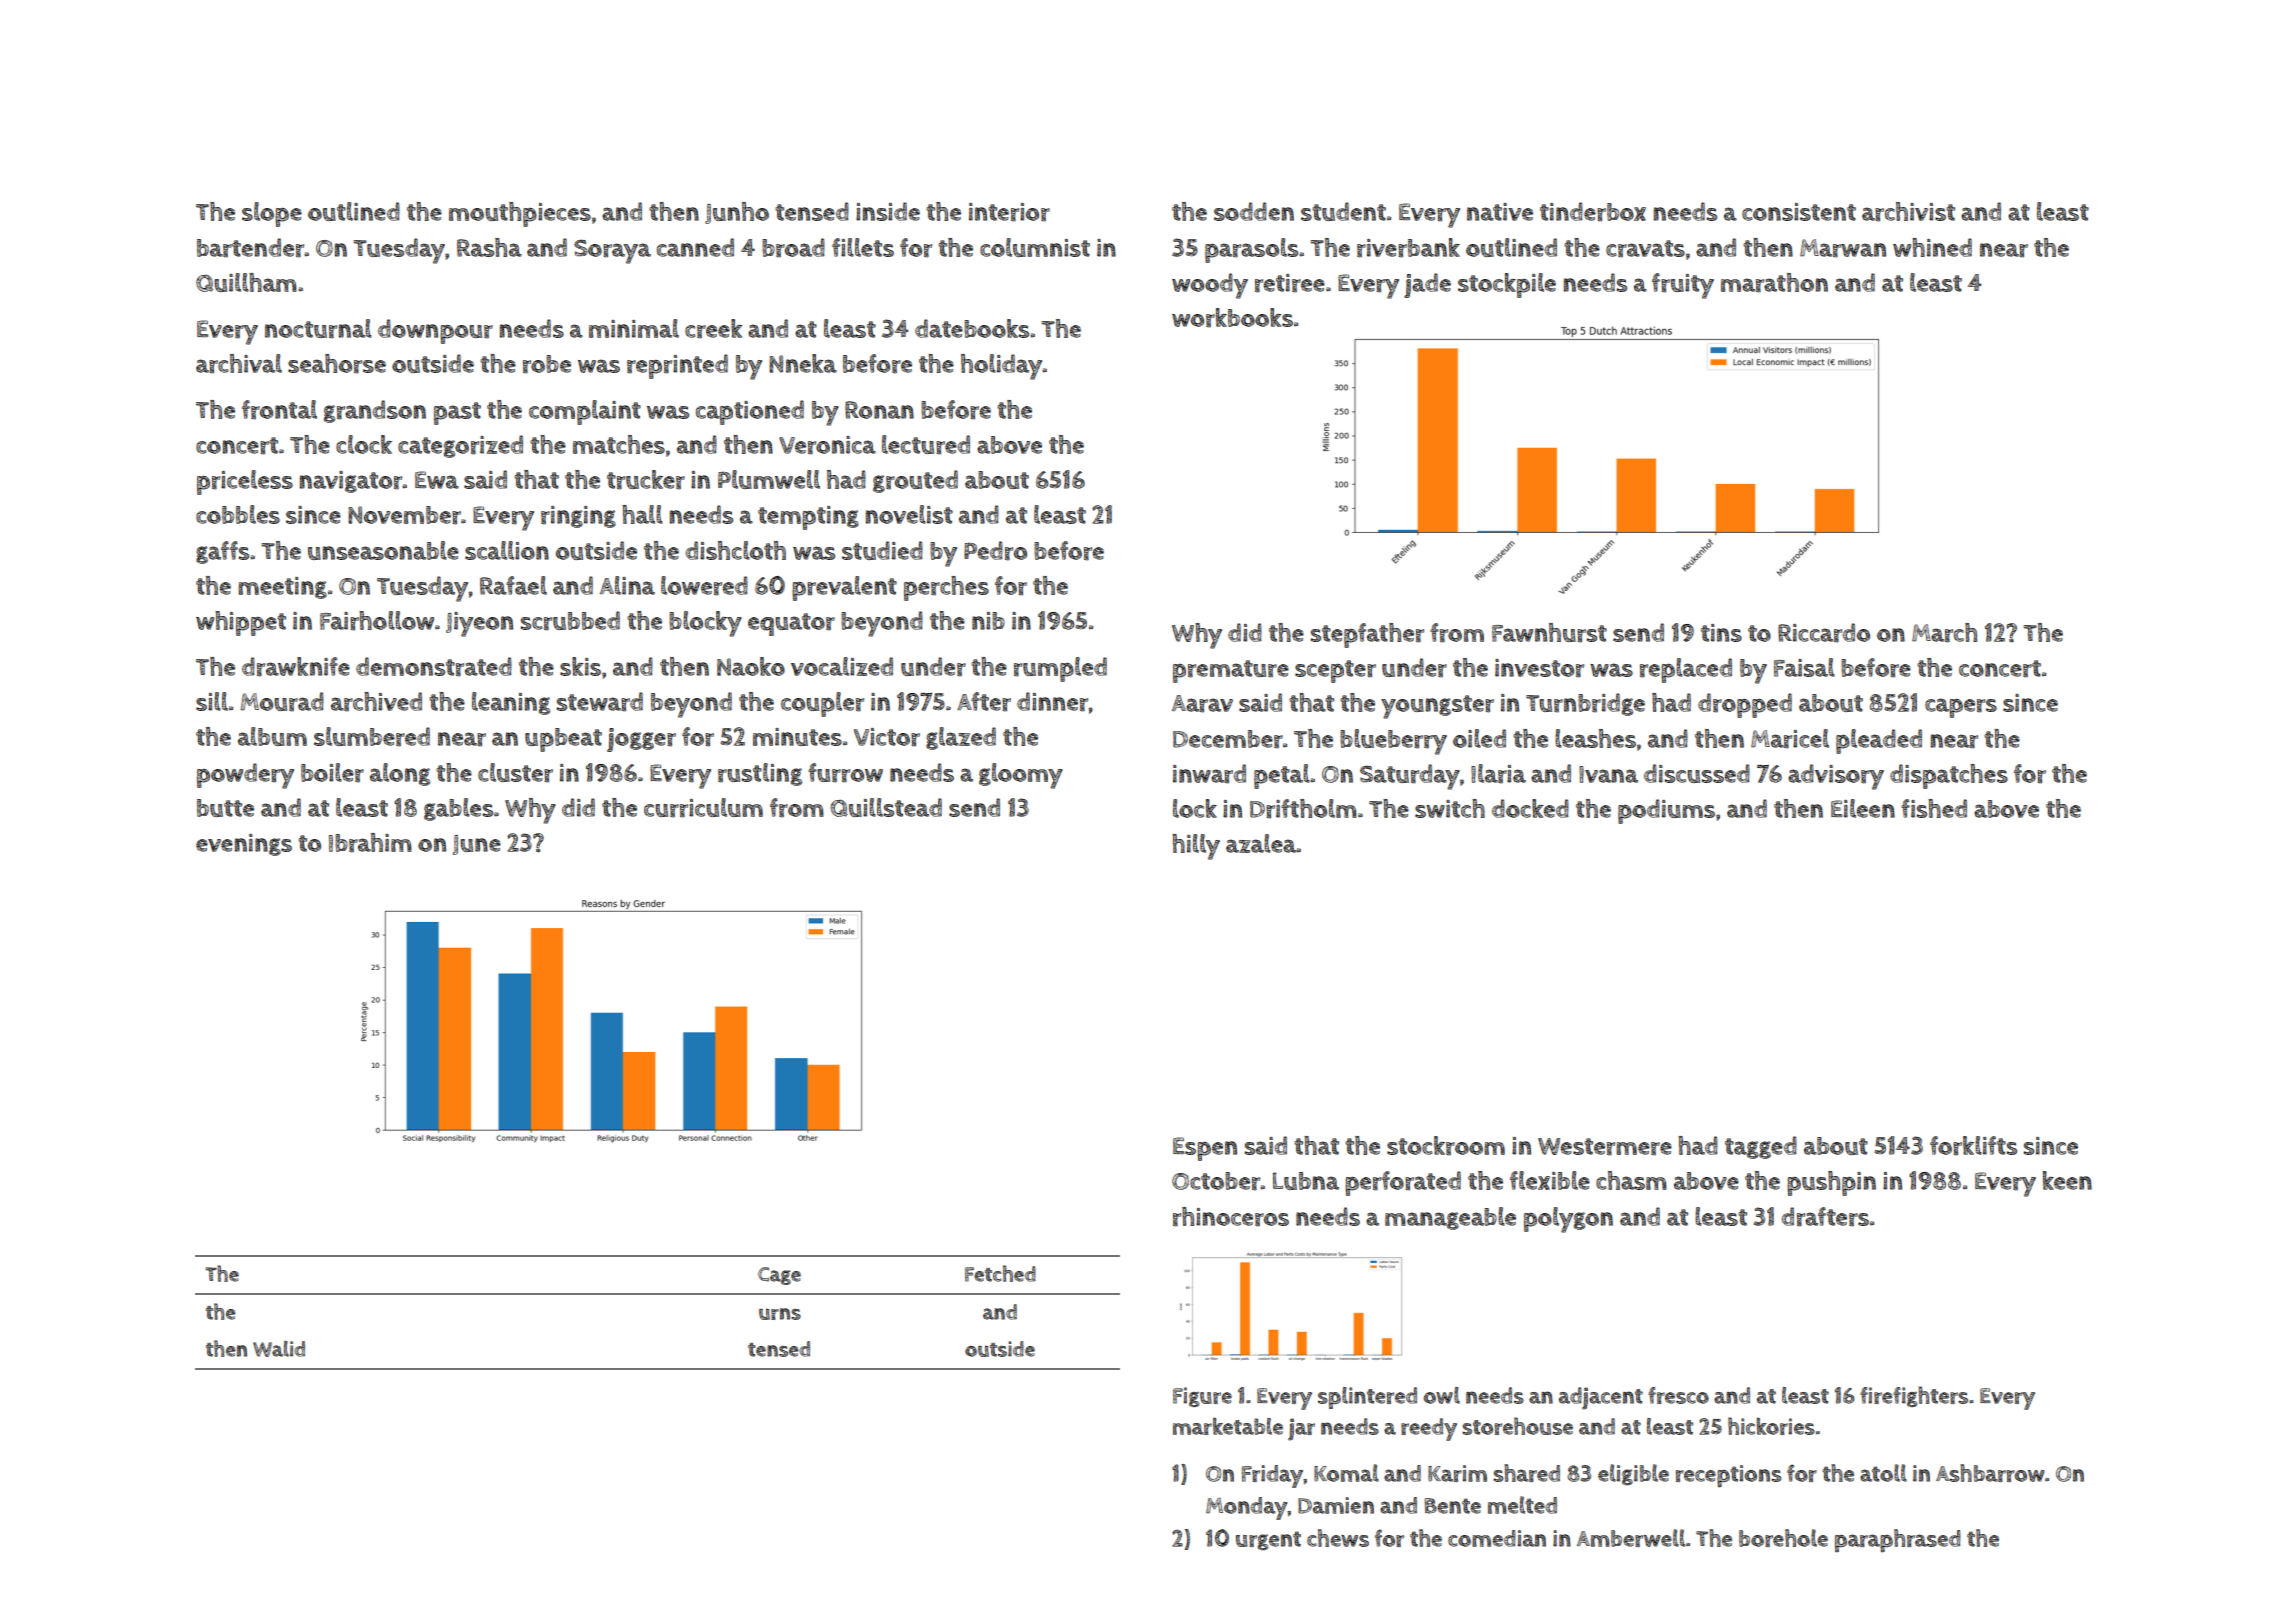 The image size is (2292, 1620). I want to click on mouthpieces, so click(520, 214).
